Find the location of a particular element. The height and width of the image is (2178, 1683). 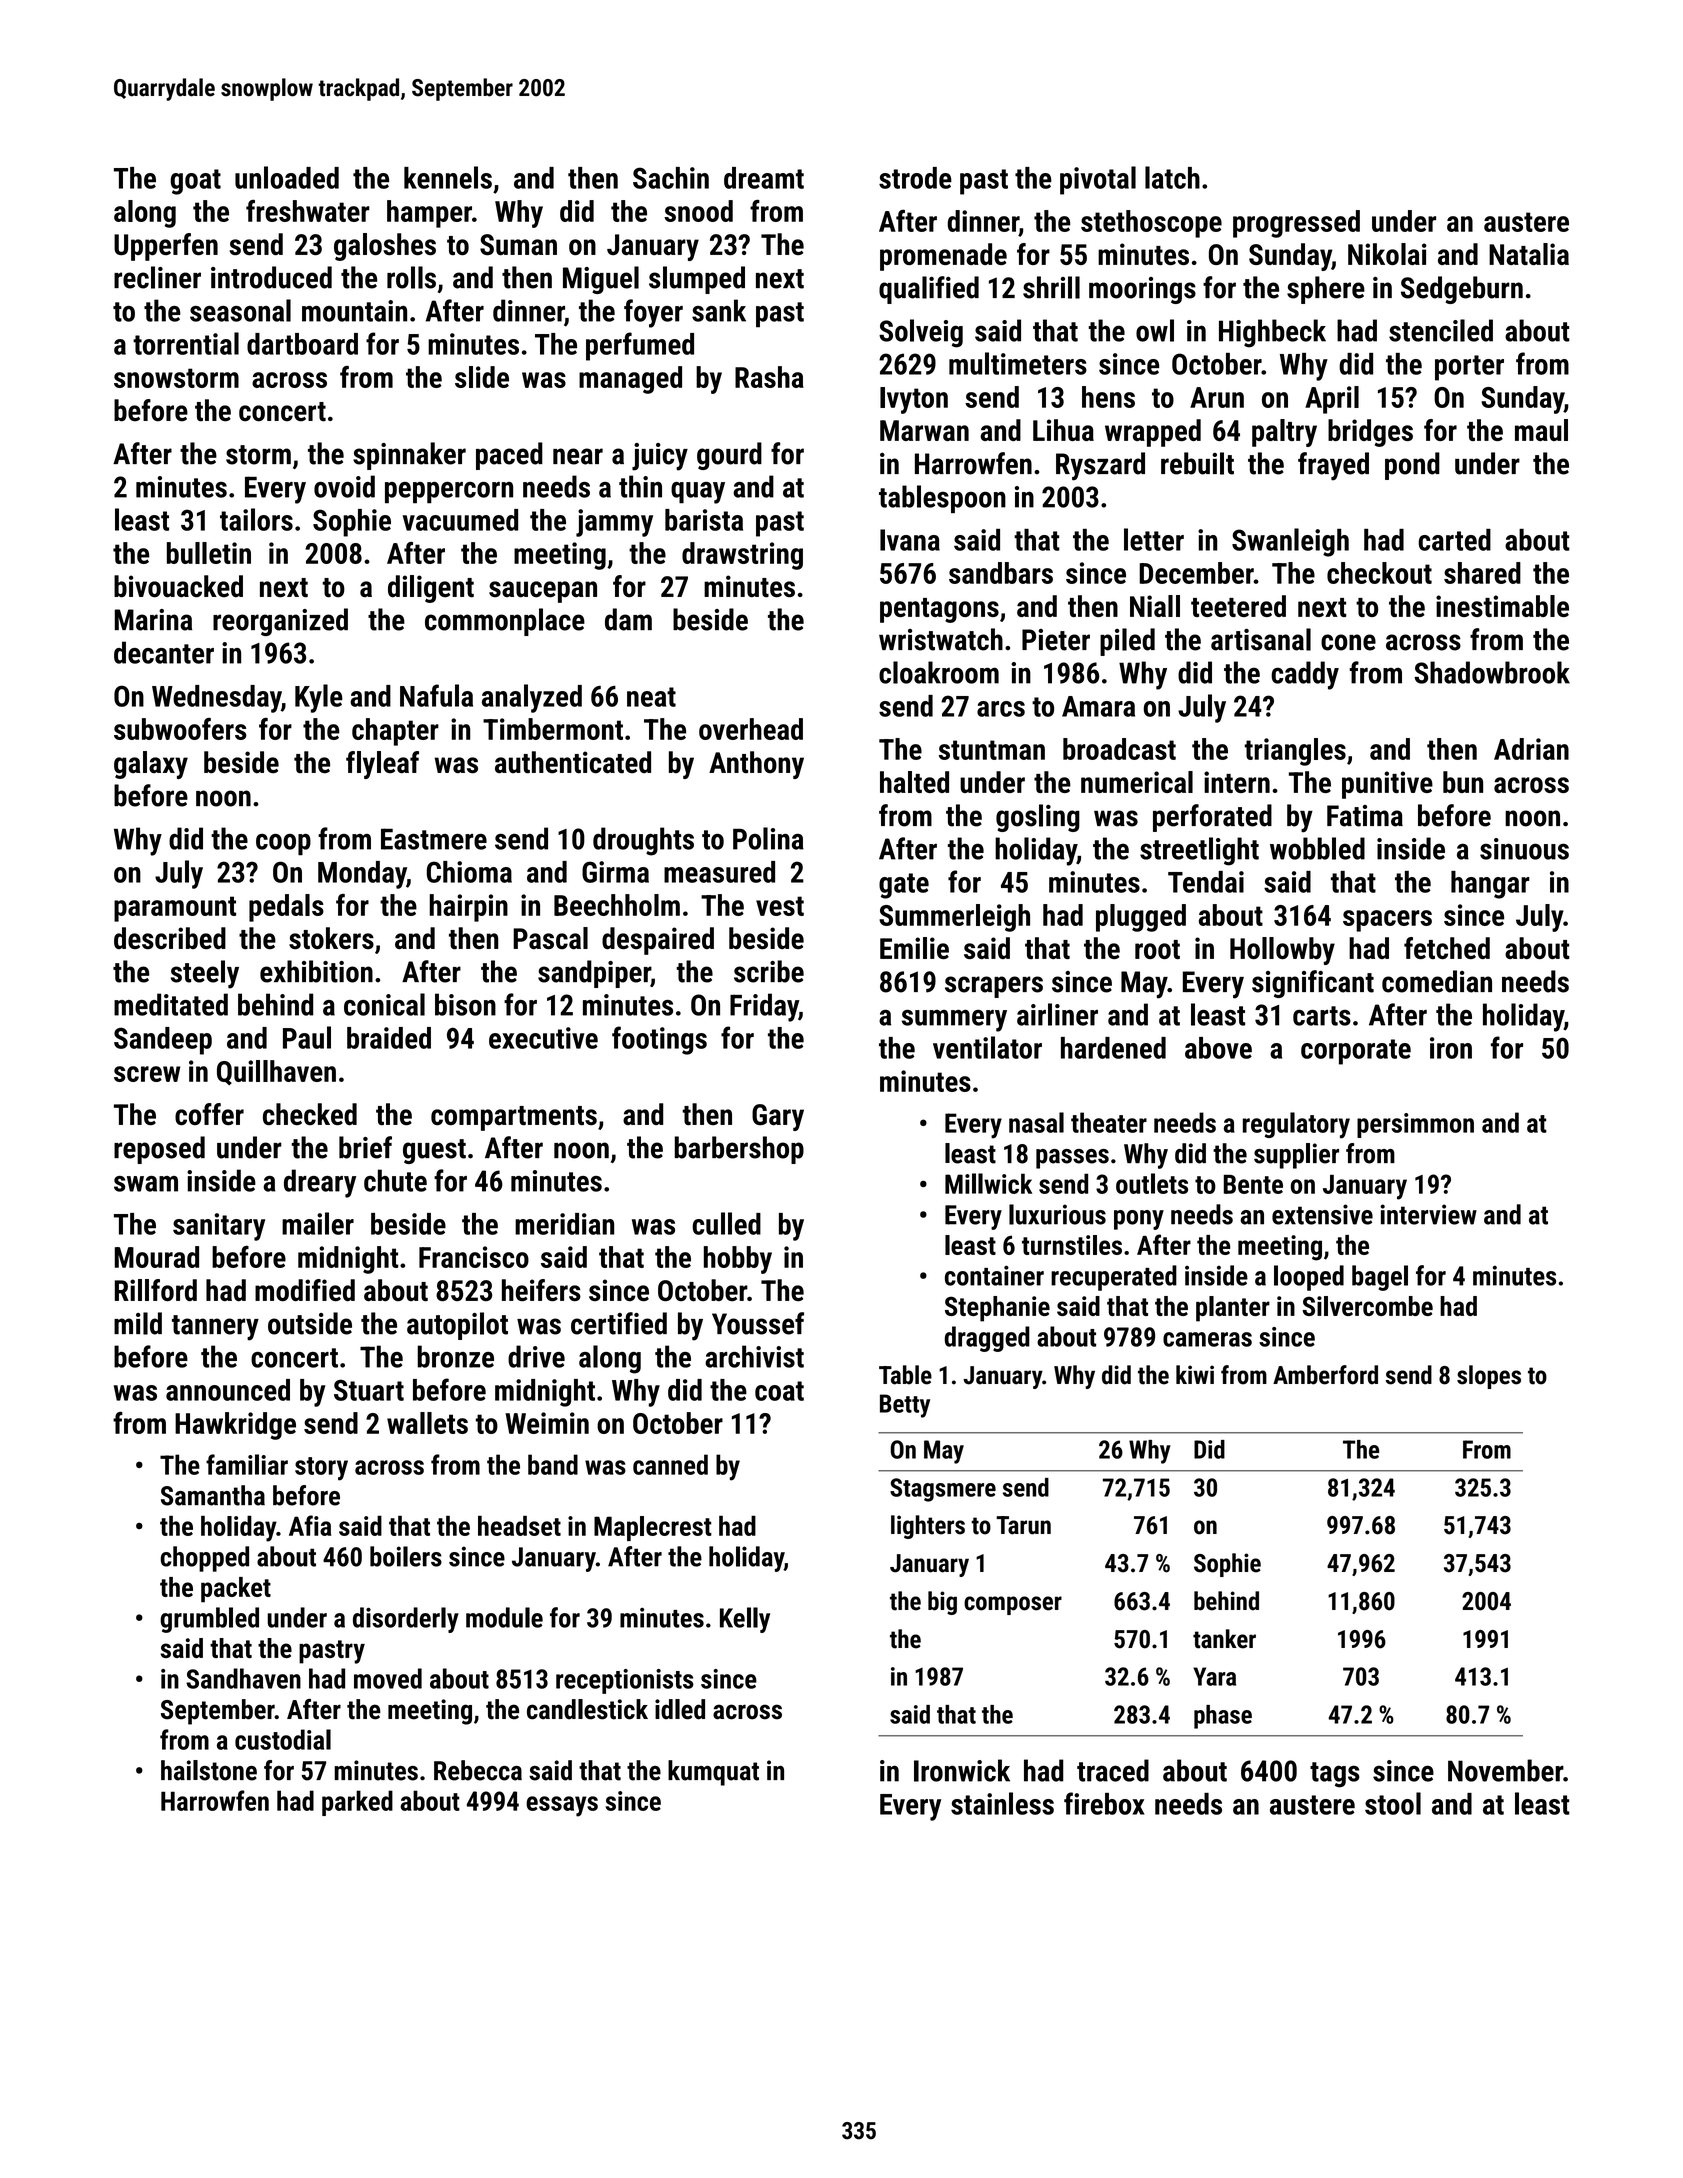

Nikolai is located at coordinates (1387, 254).
